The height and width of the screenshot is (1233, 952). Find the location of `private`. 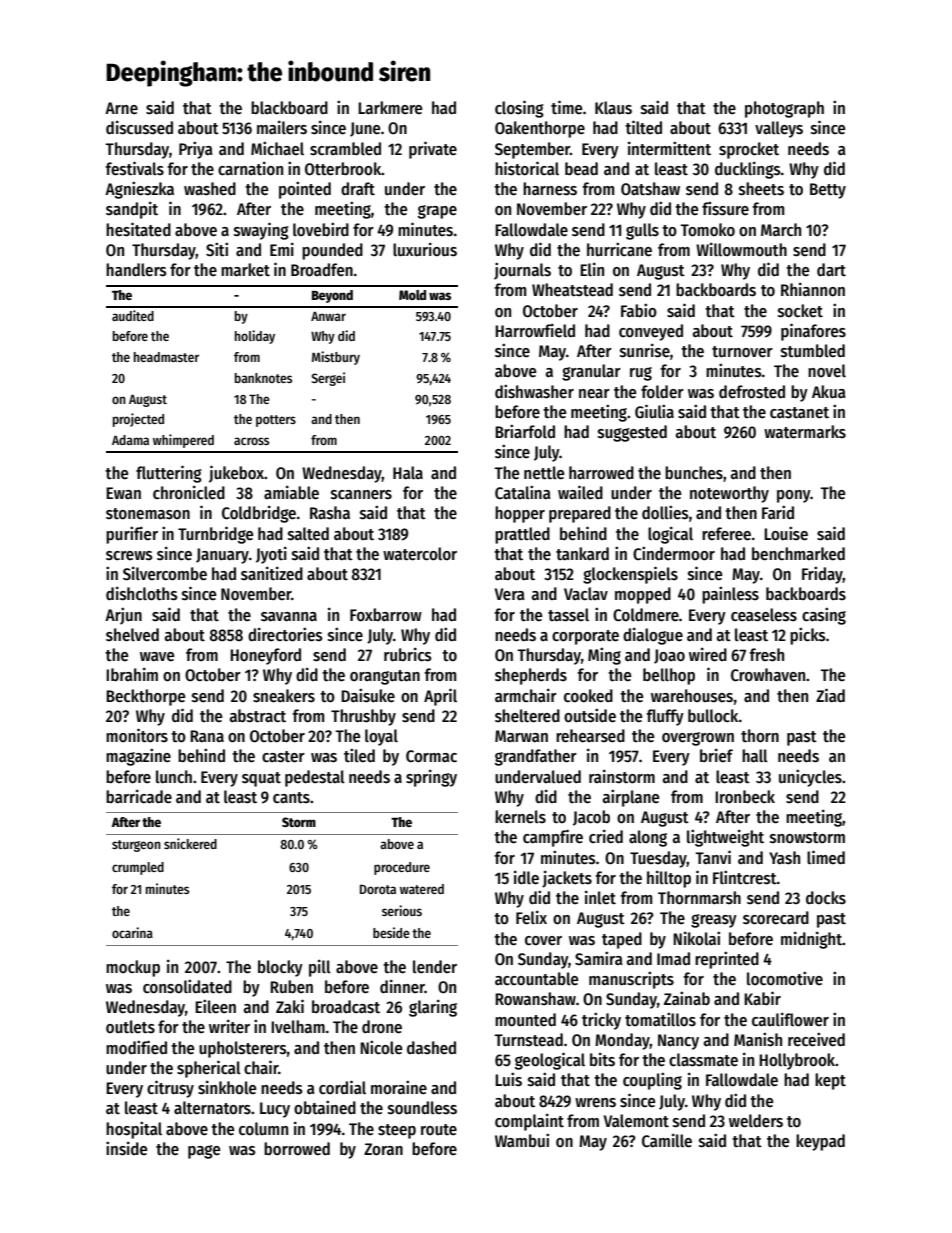

private is located at coordinates (433, 150).
